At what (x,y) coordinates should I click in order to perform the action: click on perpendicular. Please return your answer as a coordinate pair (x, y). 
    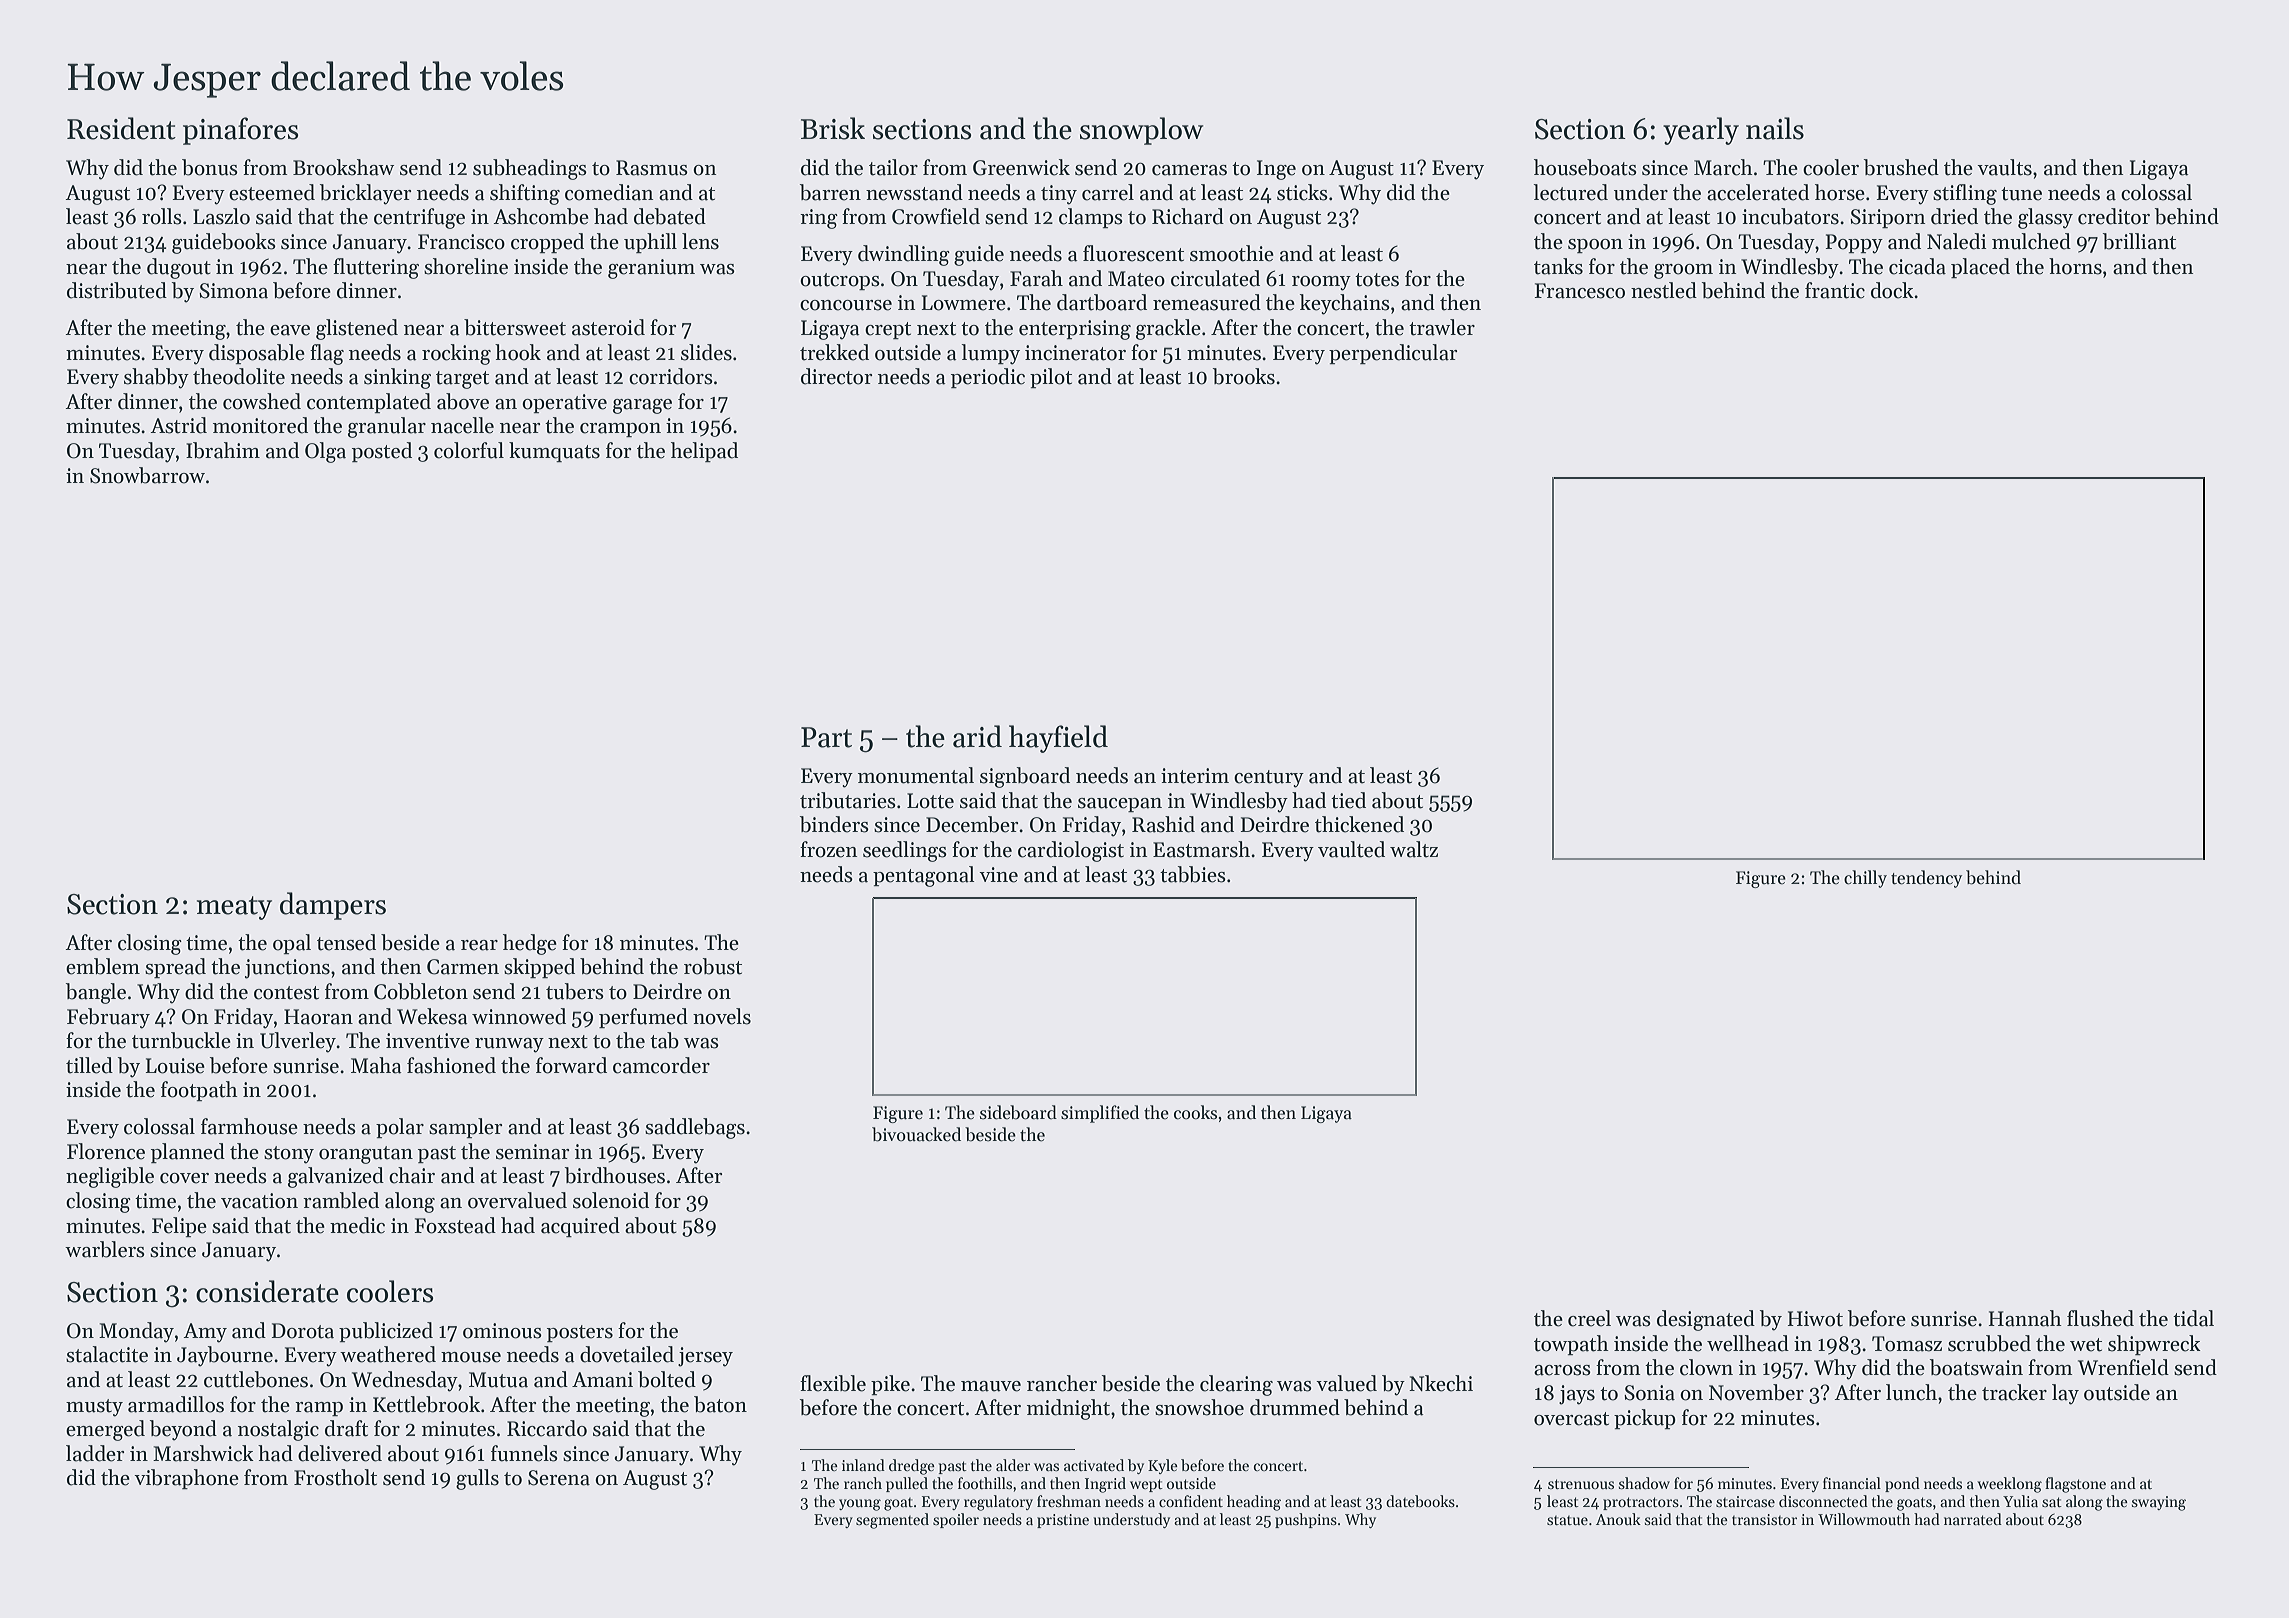
    Looking at the image, I should click on (1393, 354).
